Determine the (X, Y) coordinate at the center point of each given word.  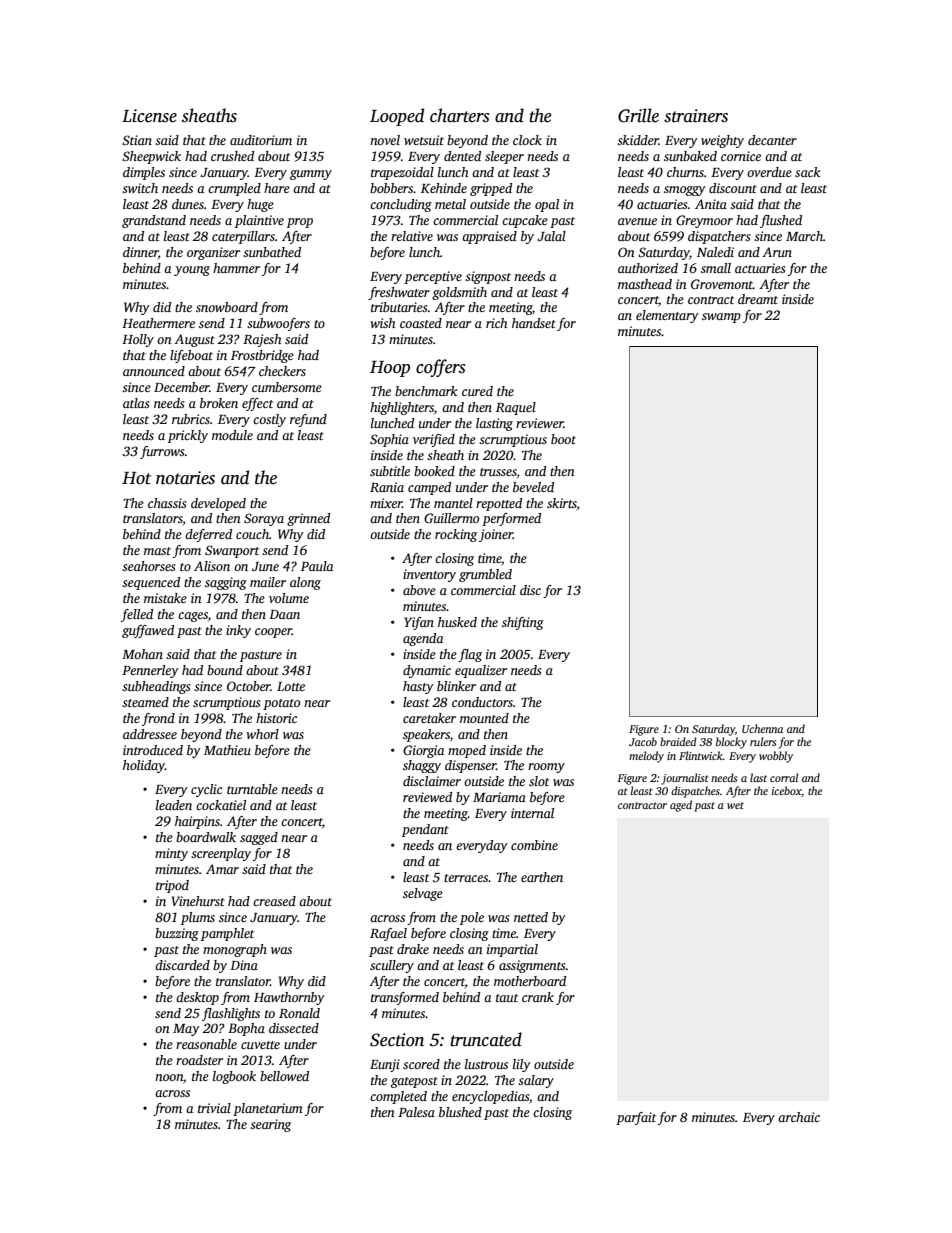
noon (169, 1077)
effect (257, 404)
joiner (496, 535)
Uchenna (762, 728)
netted (531, 917)
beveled (533, 487)
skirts (562, 503)
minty (171, 854)
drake (413, 949)
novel (385, 140)
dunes (188, 204)
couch (252, 534)
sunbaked (690, 156)
